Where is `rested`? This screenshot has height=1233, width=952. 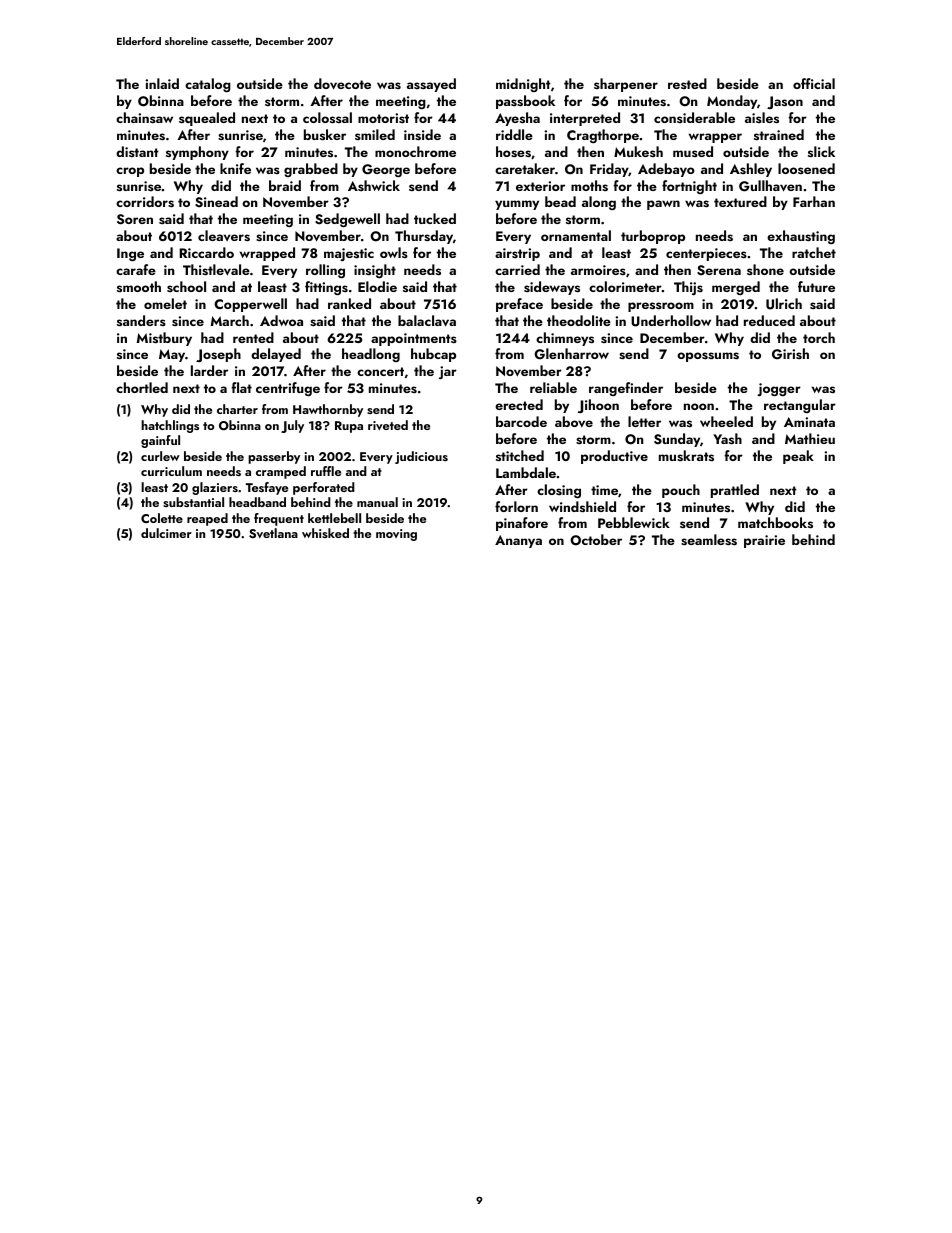 rested is located at coordinates (687, 83).
